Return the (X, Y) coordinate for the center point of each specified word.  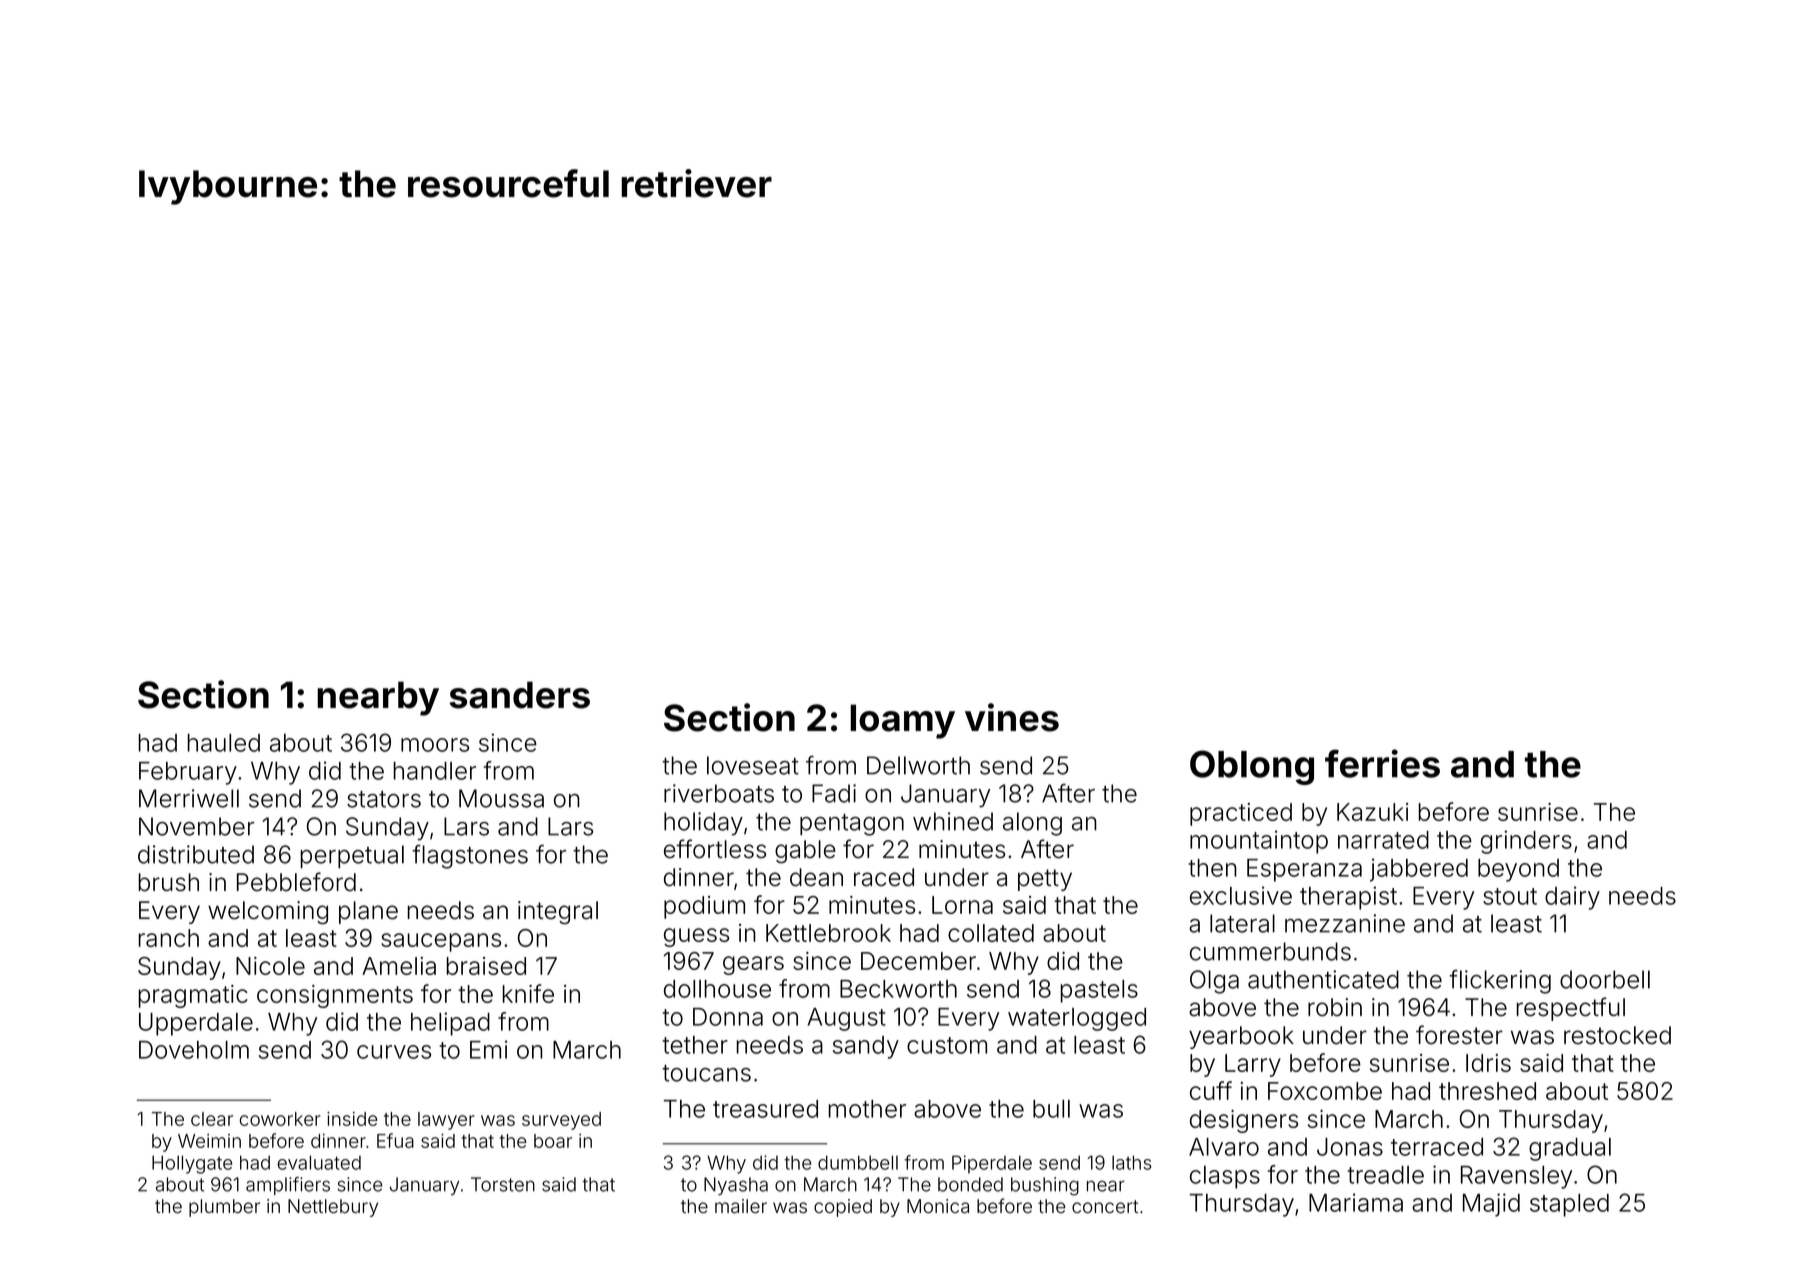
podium (704, 907)
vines (1012, 717)
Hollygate (192, 1164)
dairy (1572, 898)
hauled (224, 743)
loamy (902, 721)
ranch (169, 938)
